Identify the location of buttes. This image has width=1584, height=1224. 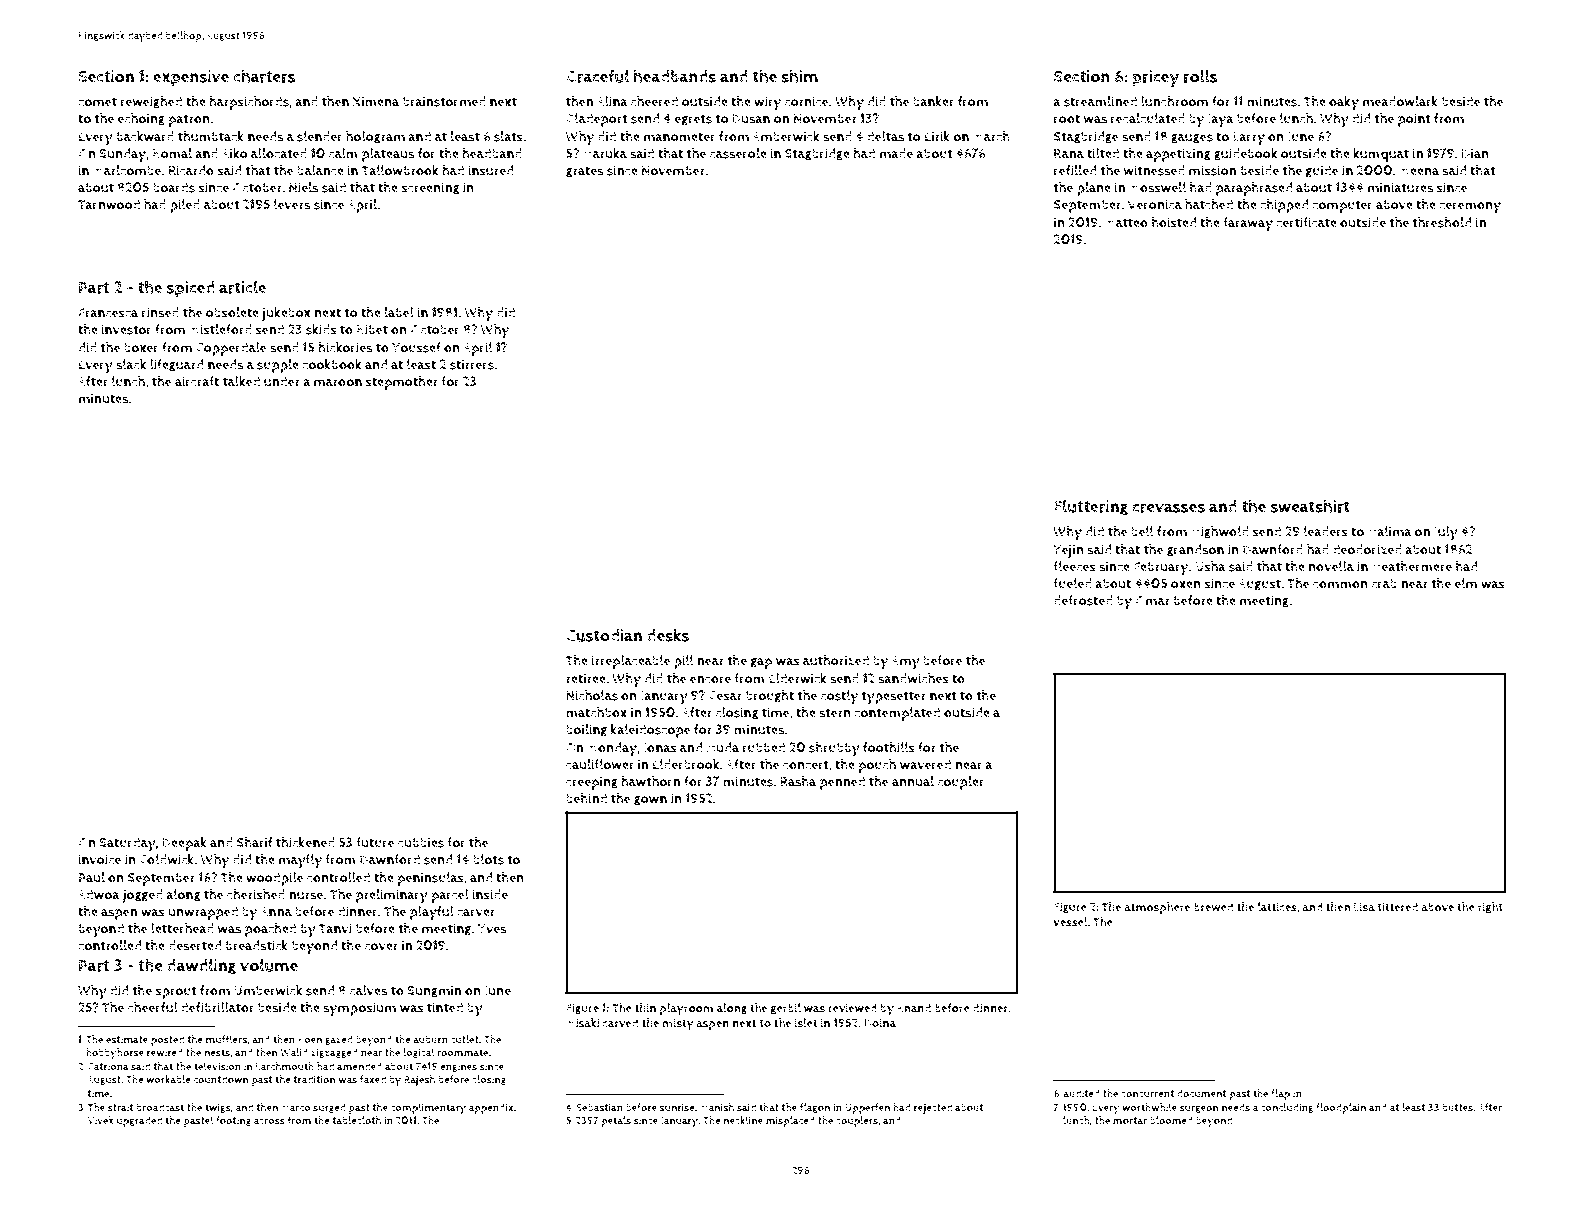
(1458, 1107).
